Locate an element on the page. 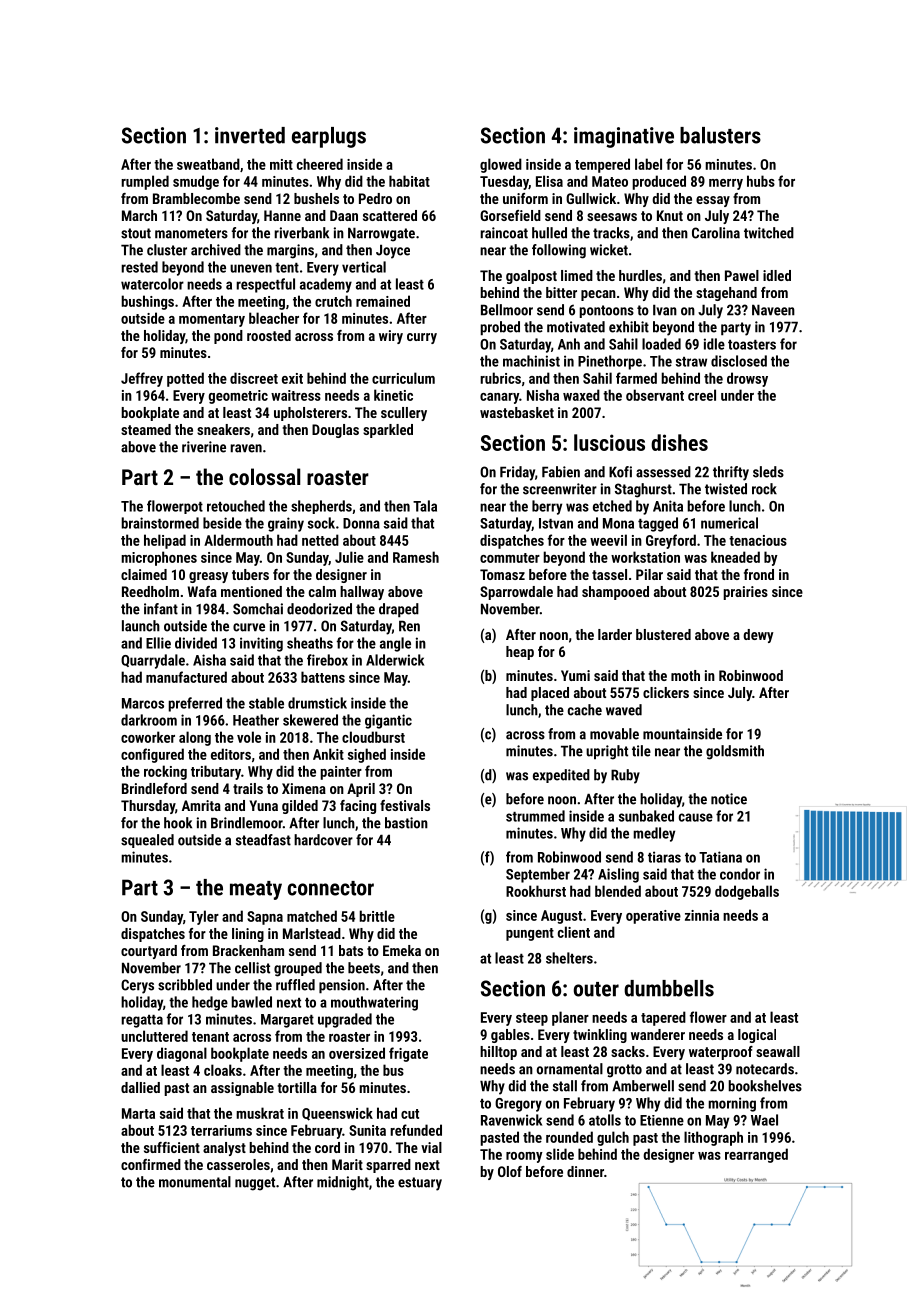 This image has width=924, height=1308. thrifty is located at coordinates (731, 473).
